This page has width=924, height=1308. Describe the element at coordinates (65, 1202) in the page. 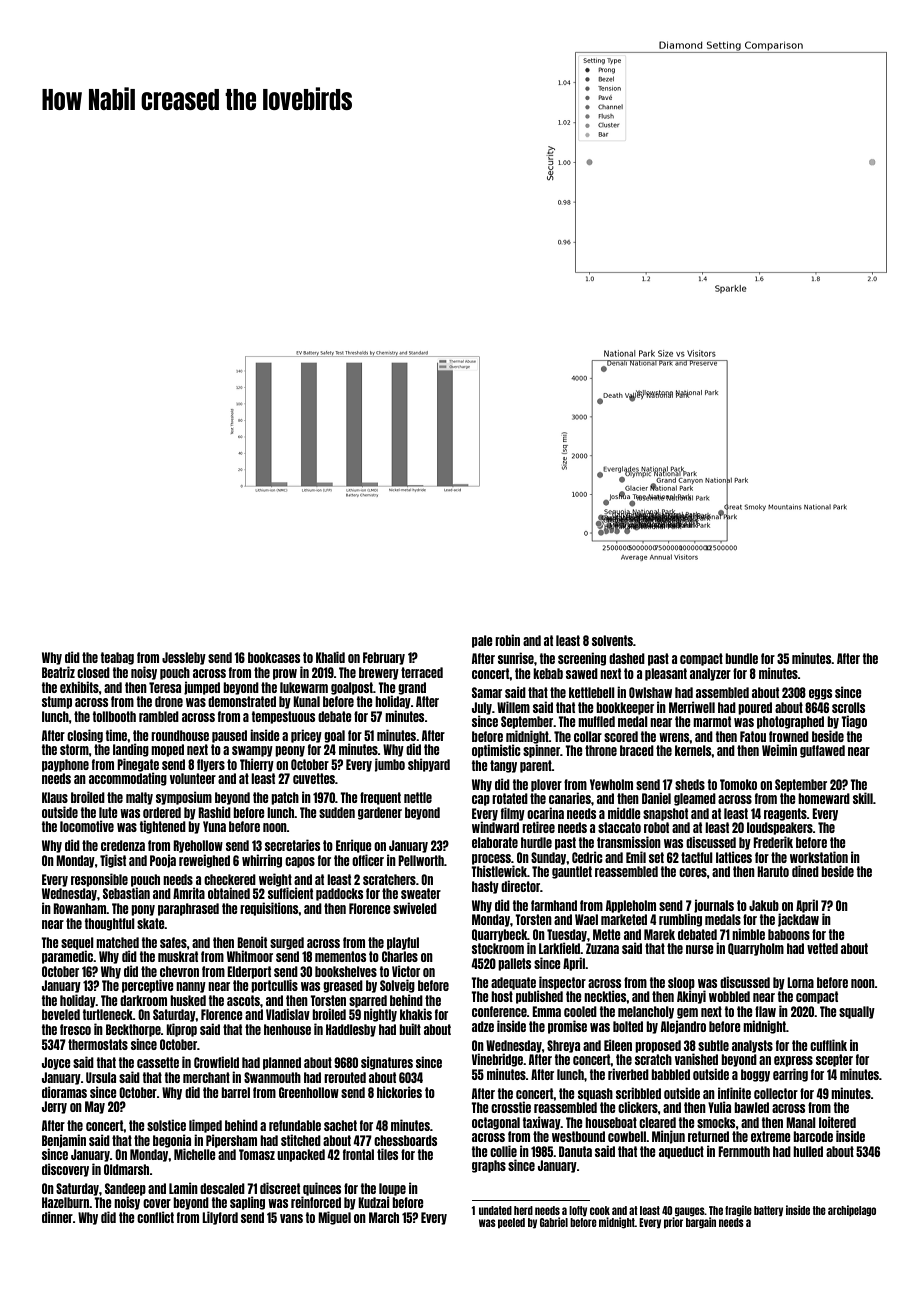

I see `Hazelburn` at that location.
